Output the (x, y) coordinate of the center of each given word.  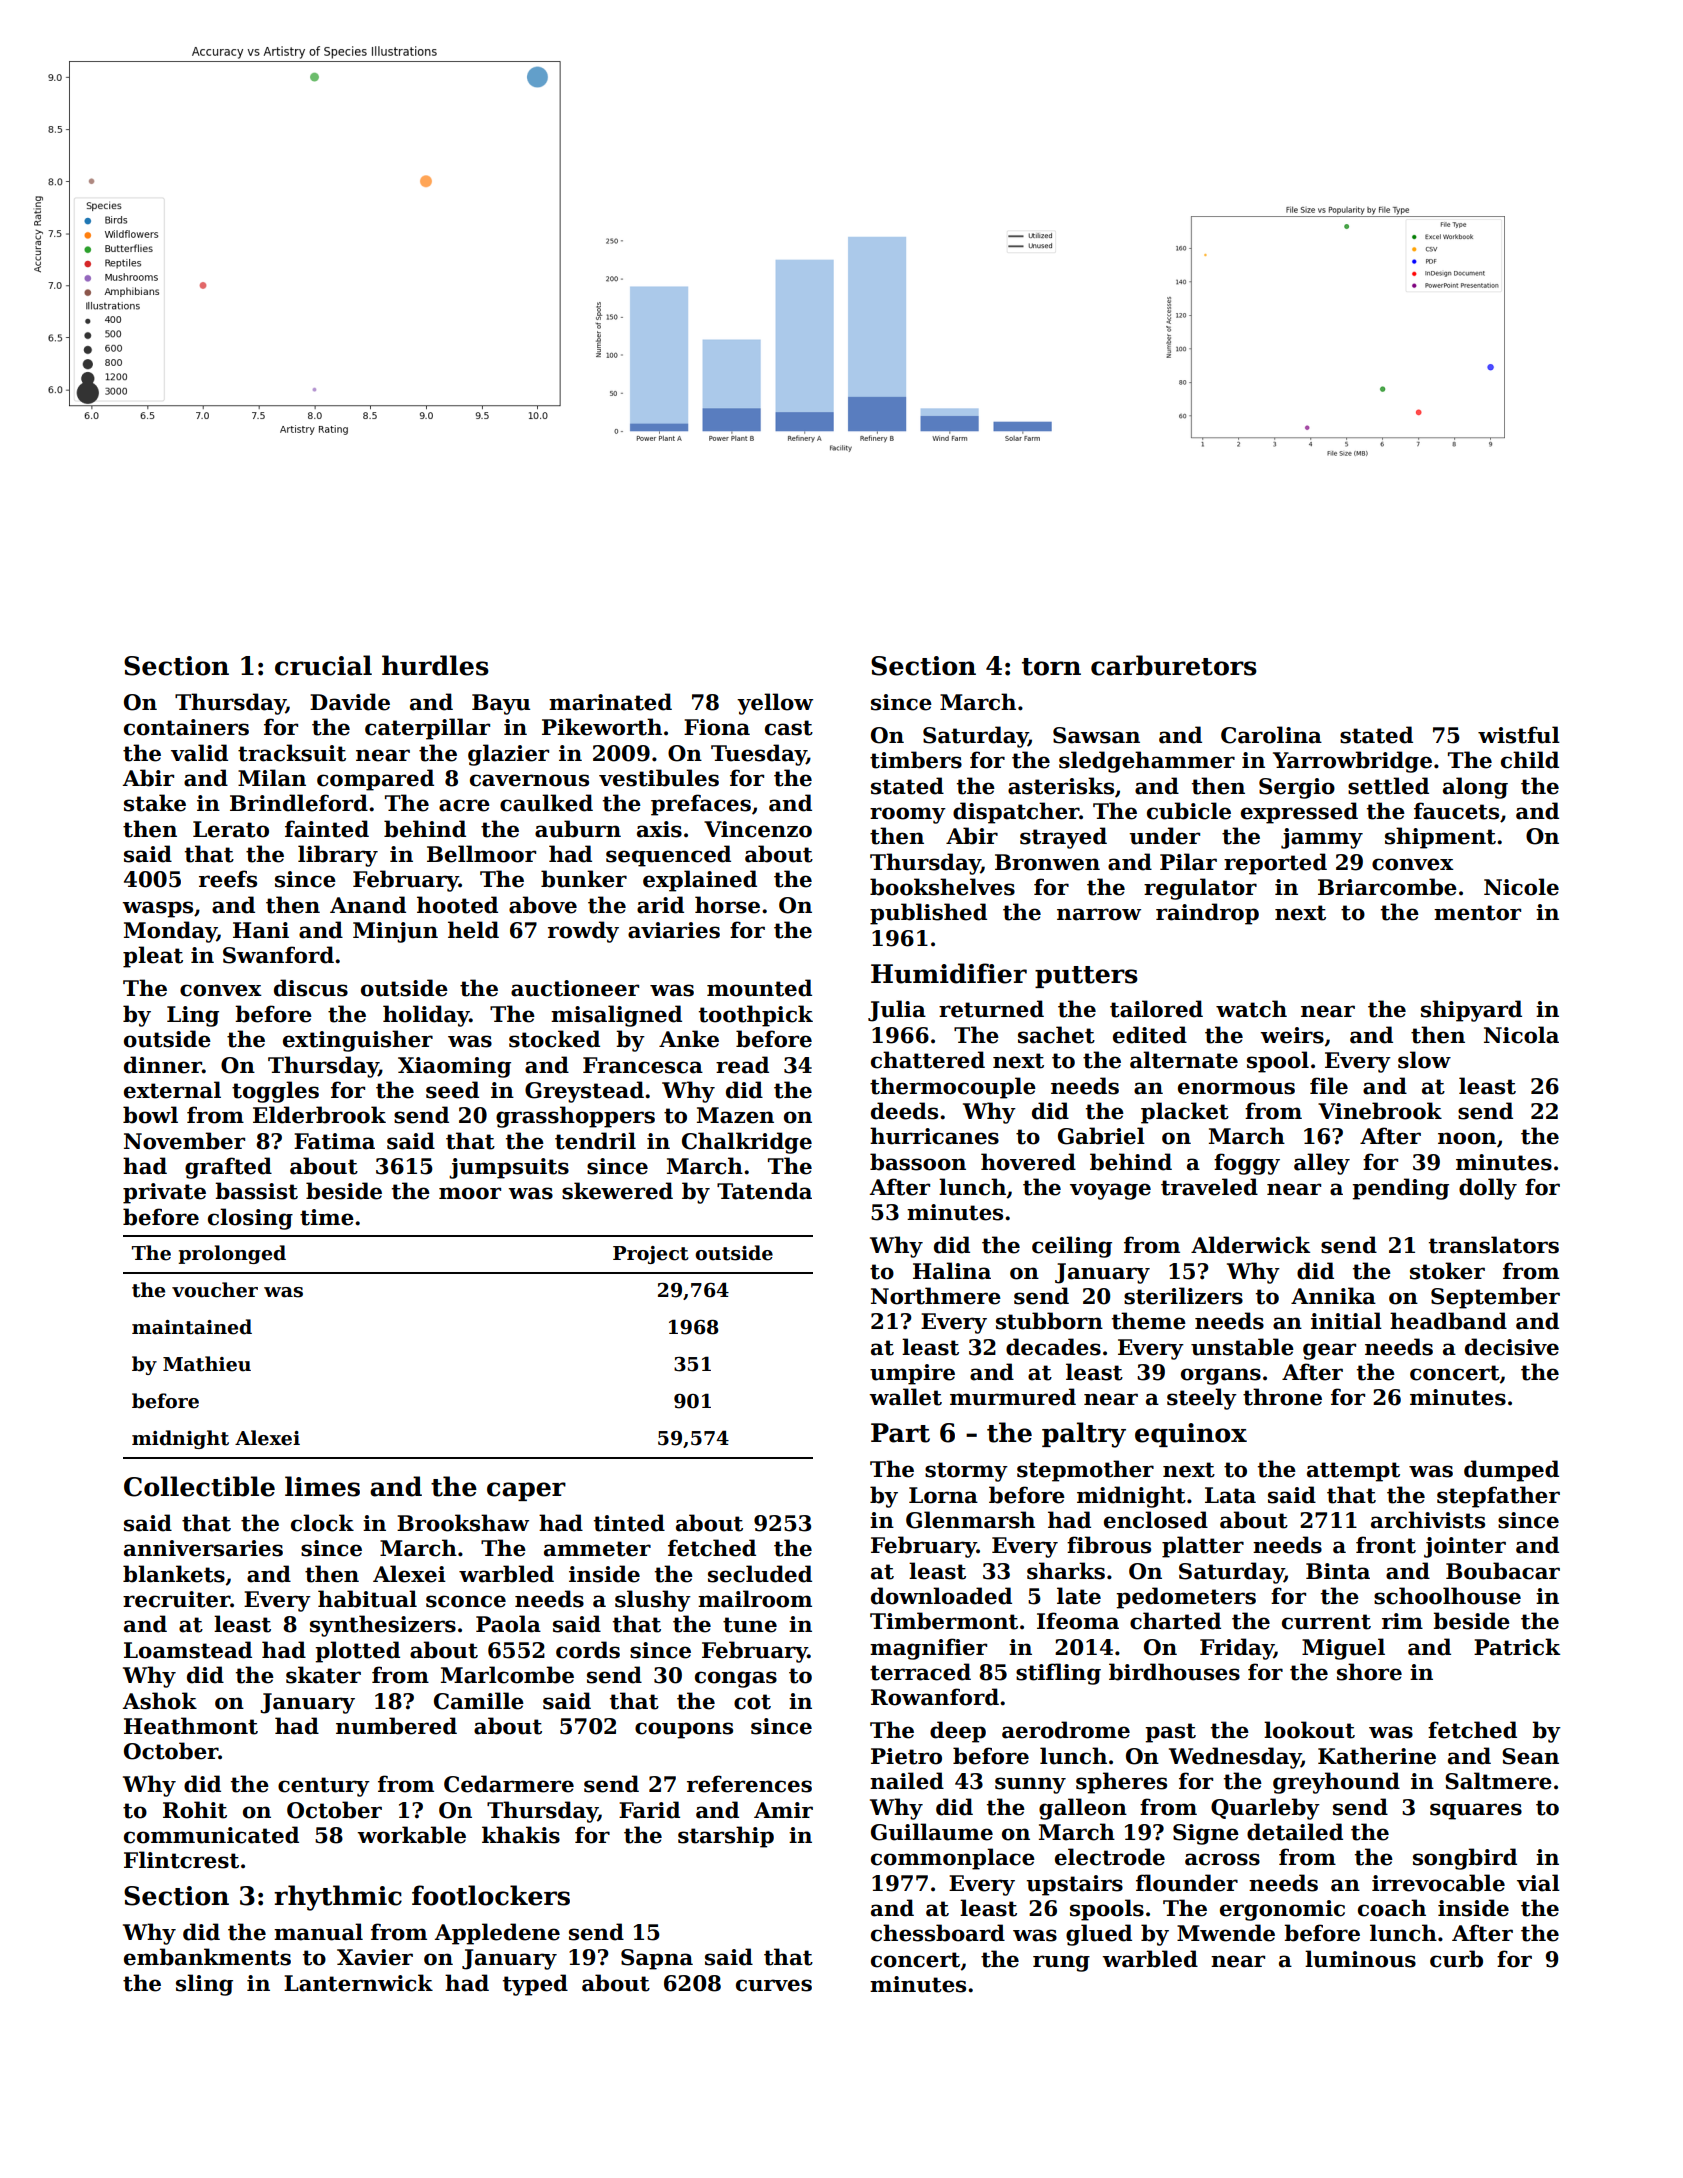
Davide (350, 702)
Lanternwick (358, 1983)
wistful (1519, 735)
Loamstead (188, 1650)
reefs (228, 879)
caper (526, 1491)
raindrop (1207, 914)
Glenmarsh (970, 1520)
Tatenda (764, 1191)
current (1326, 1622)
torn (1051, 667)
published (928, 914)
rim (1402, 1621)
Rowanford (935, 1697)
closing (250, 1219)
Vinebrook (1380, 1111)
